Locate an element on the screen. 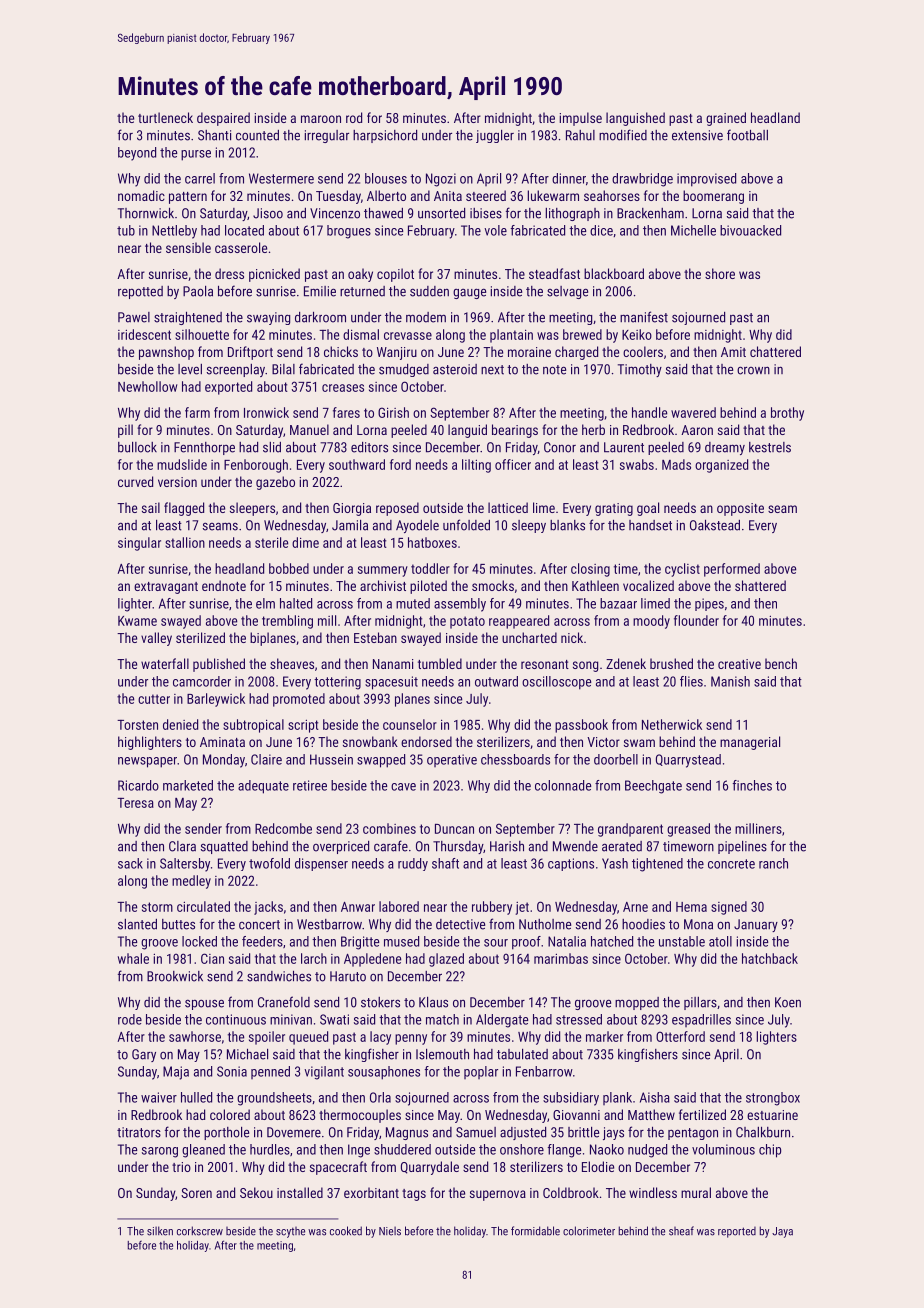  sour is located at coordinates (496, 943).
